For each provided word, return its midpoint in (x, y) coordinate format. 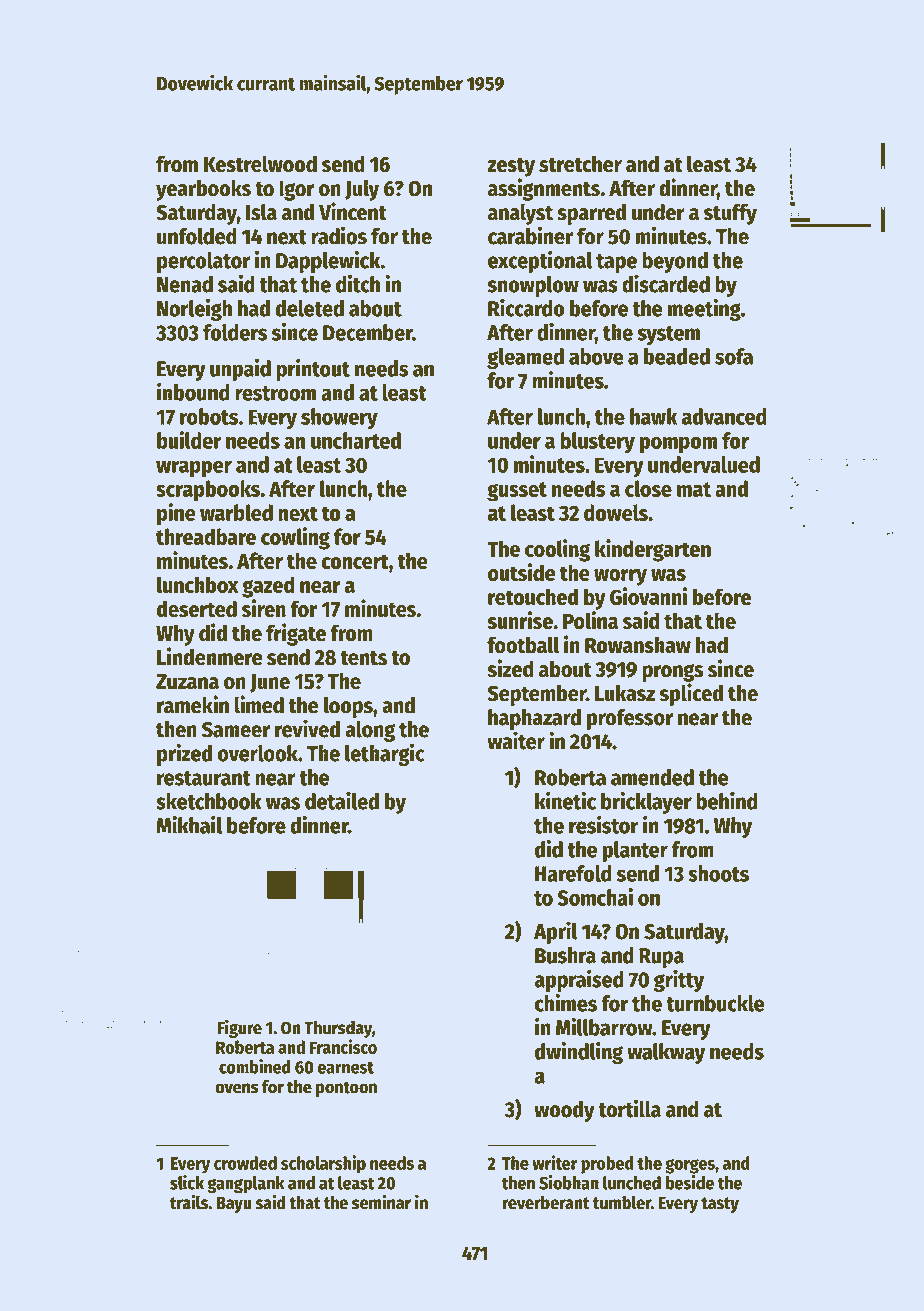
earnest (345, 1068)
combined (255, 1066)
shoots (718, 873)
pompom (678, 445)
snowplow (533, 286)
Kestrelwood (260, 164)
